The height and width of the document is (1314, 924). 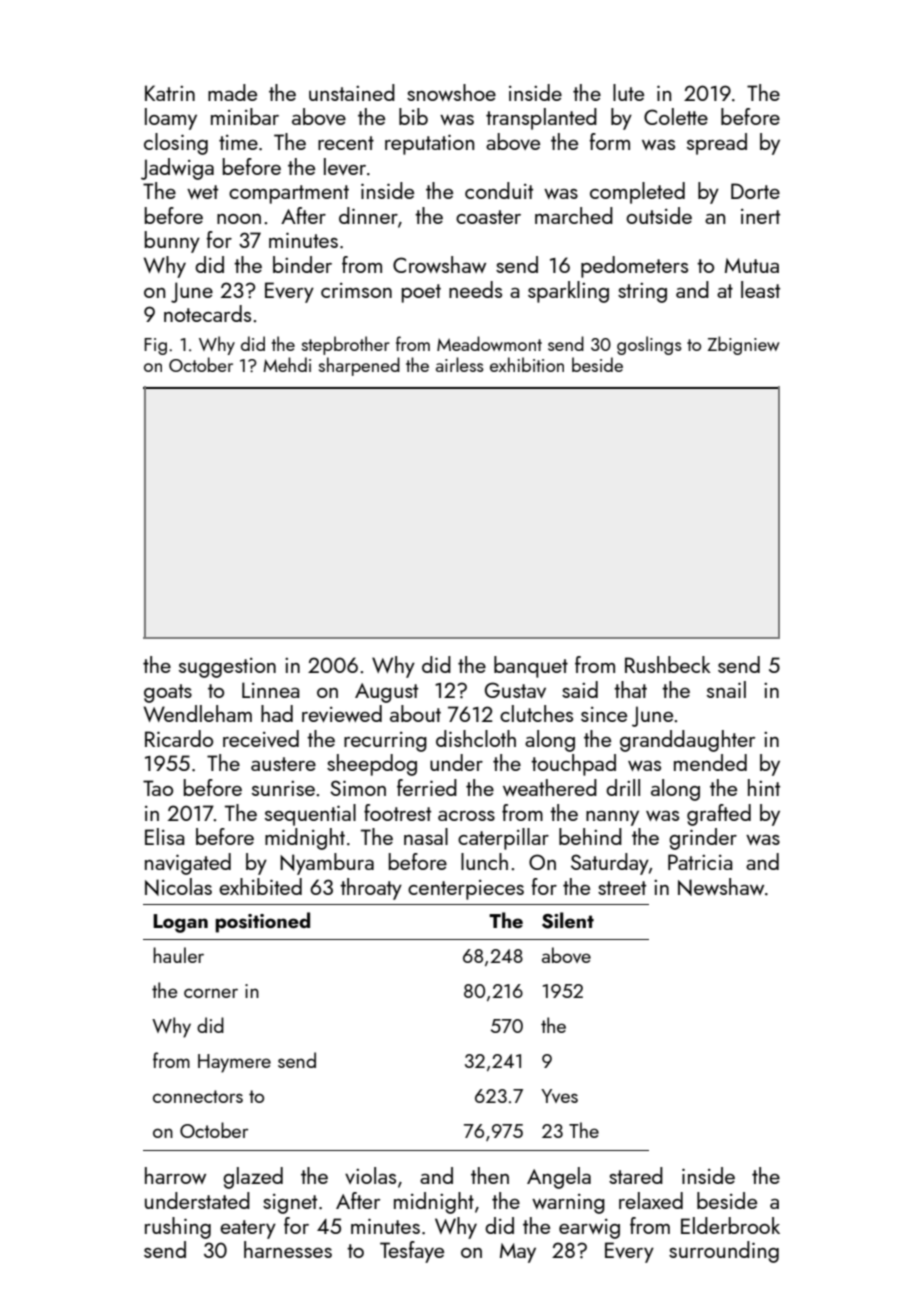 What do you see at coordinates (232, 92) in the document?
I see `made` at bounding box center [232, 92].
